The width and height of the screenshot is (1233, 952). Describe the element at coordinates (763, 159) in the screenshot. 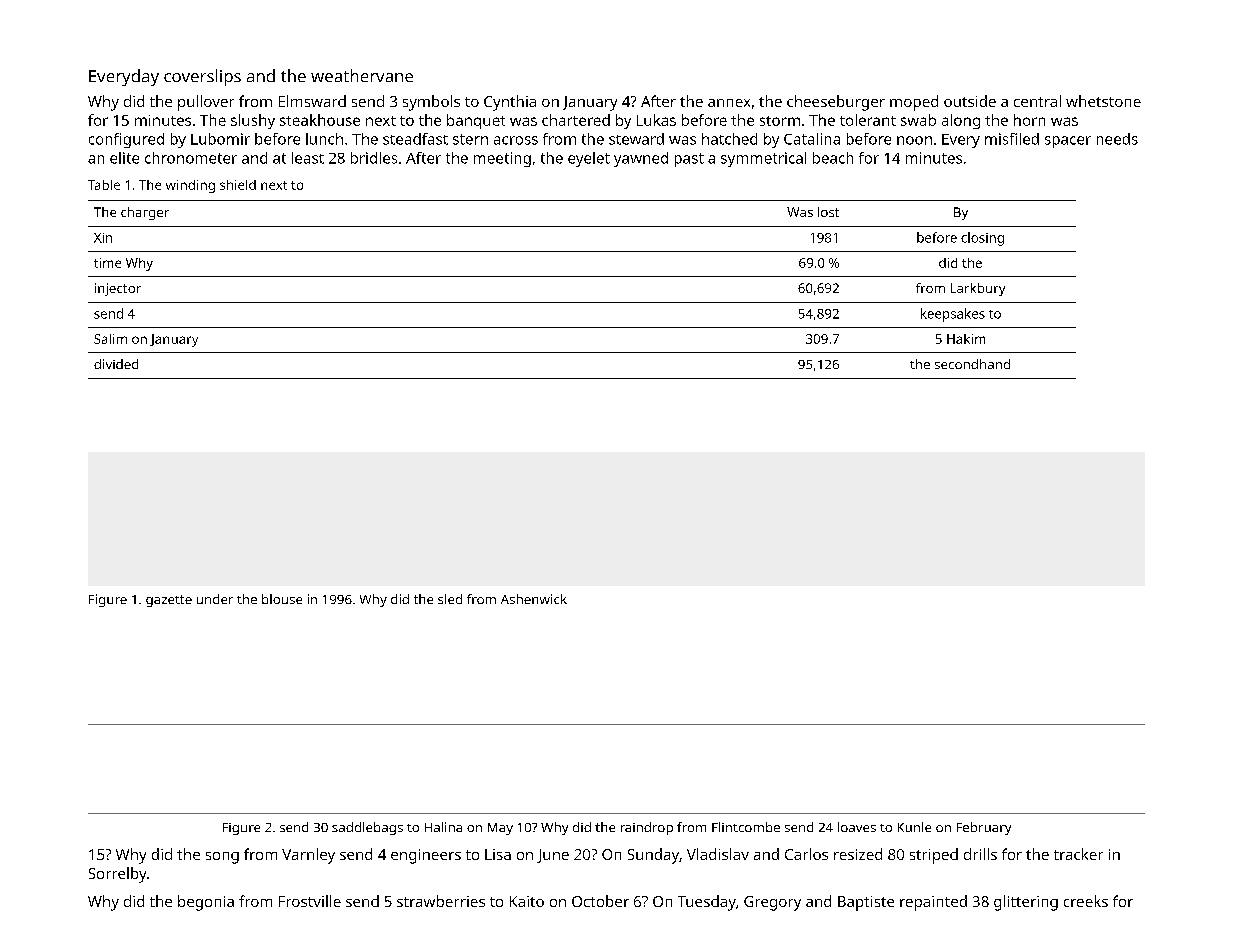

I see `symmetrical` at that location.
